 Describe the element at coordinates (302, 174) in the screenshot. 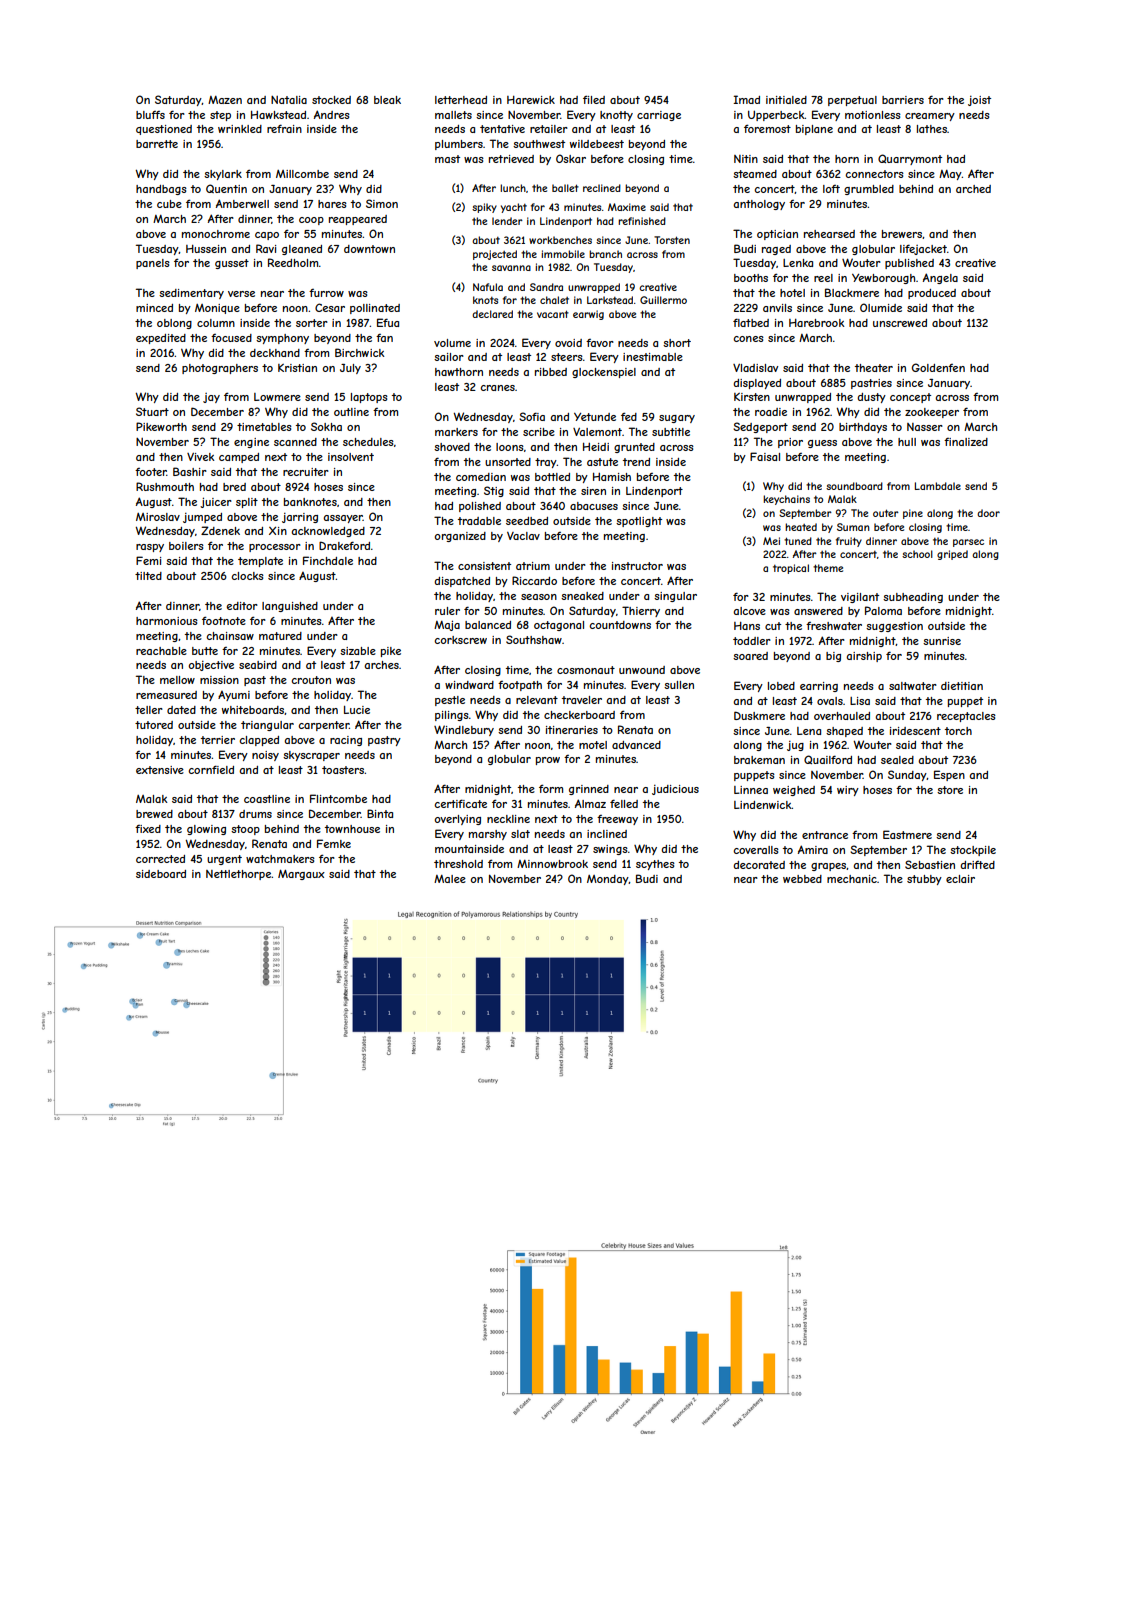

I see `Millcombe` at that location.
